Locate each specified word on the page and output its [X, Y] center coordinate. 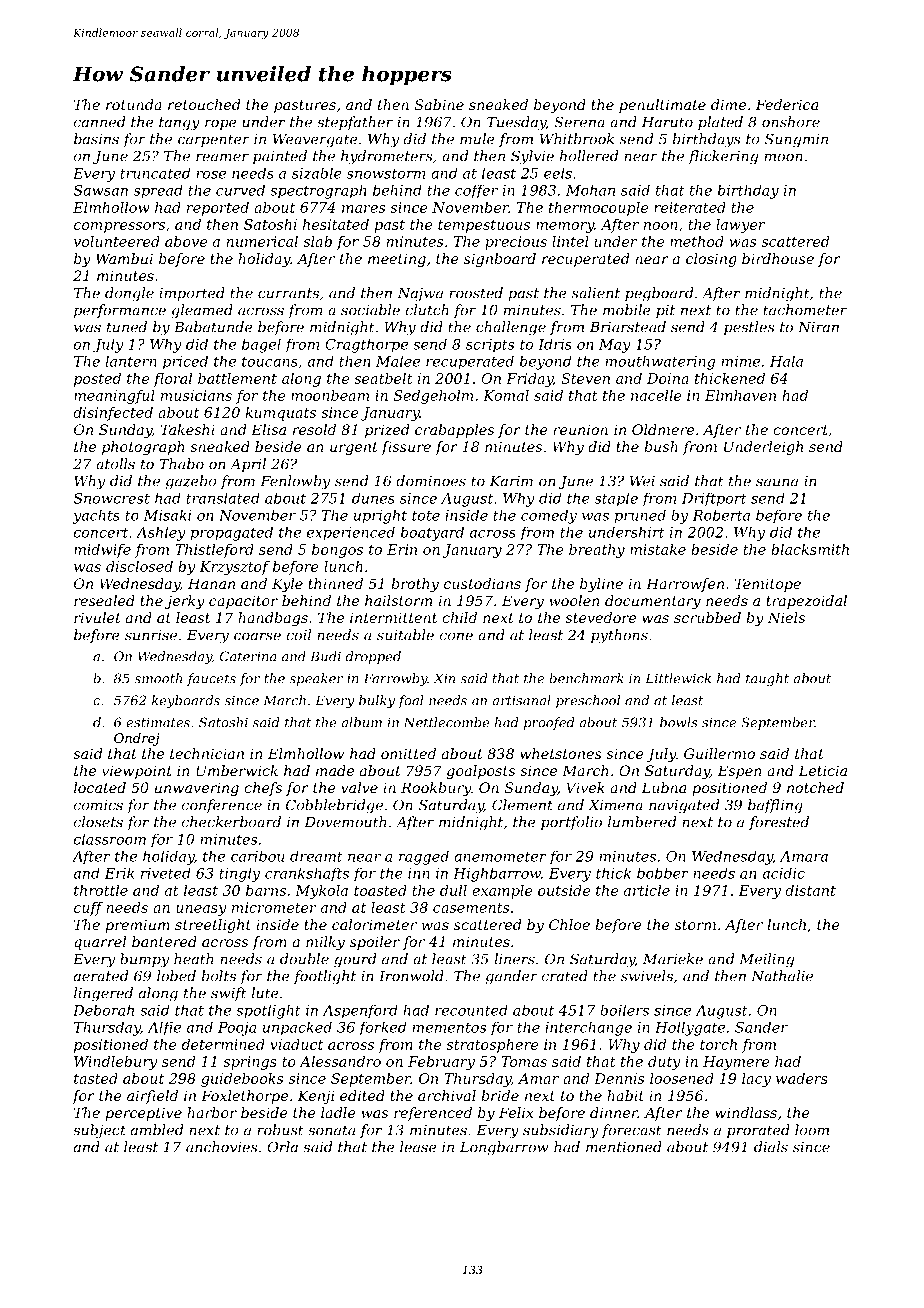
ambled [157, 1130]
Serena [579, 122]
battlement [237, 378]
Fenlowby [295, 482]
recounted [471, 1010]
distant [810, 890]
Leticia [822, 770]
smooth [158, 678]
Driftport [714, 499]
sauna [777, 482]
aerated [101, 976]
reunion [580, 429]
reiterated [690, 207]
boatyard [432, 534]
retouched [204, 104]
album [361, 722]
